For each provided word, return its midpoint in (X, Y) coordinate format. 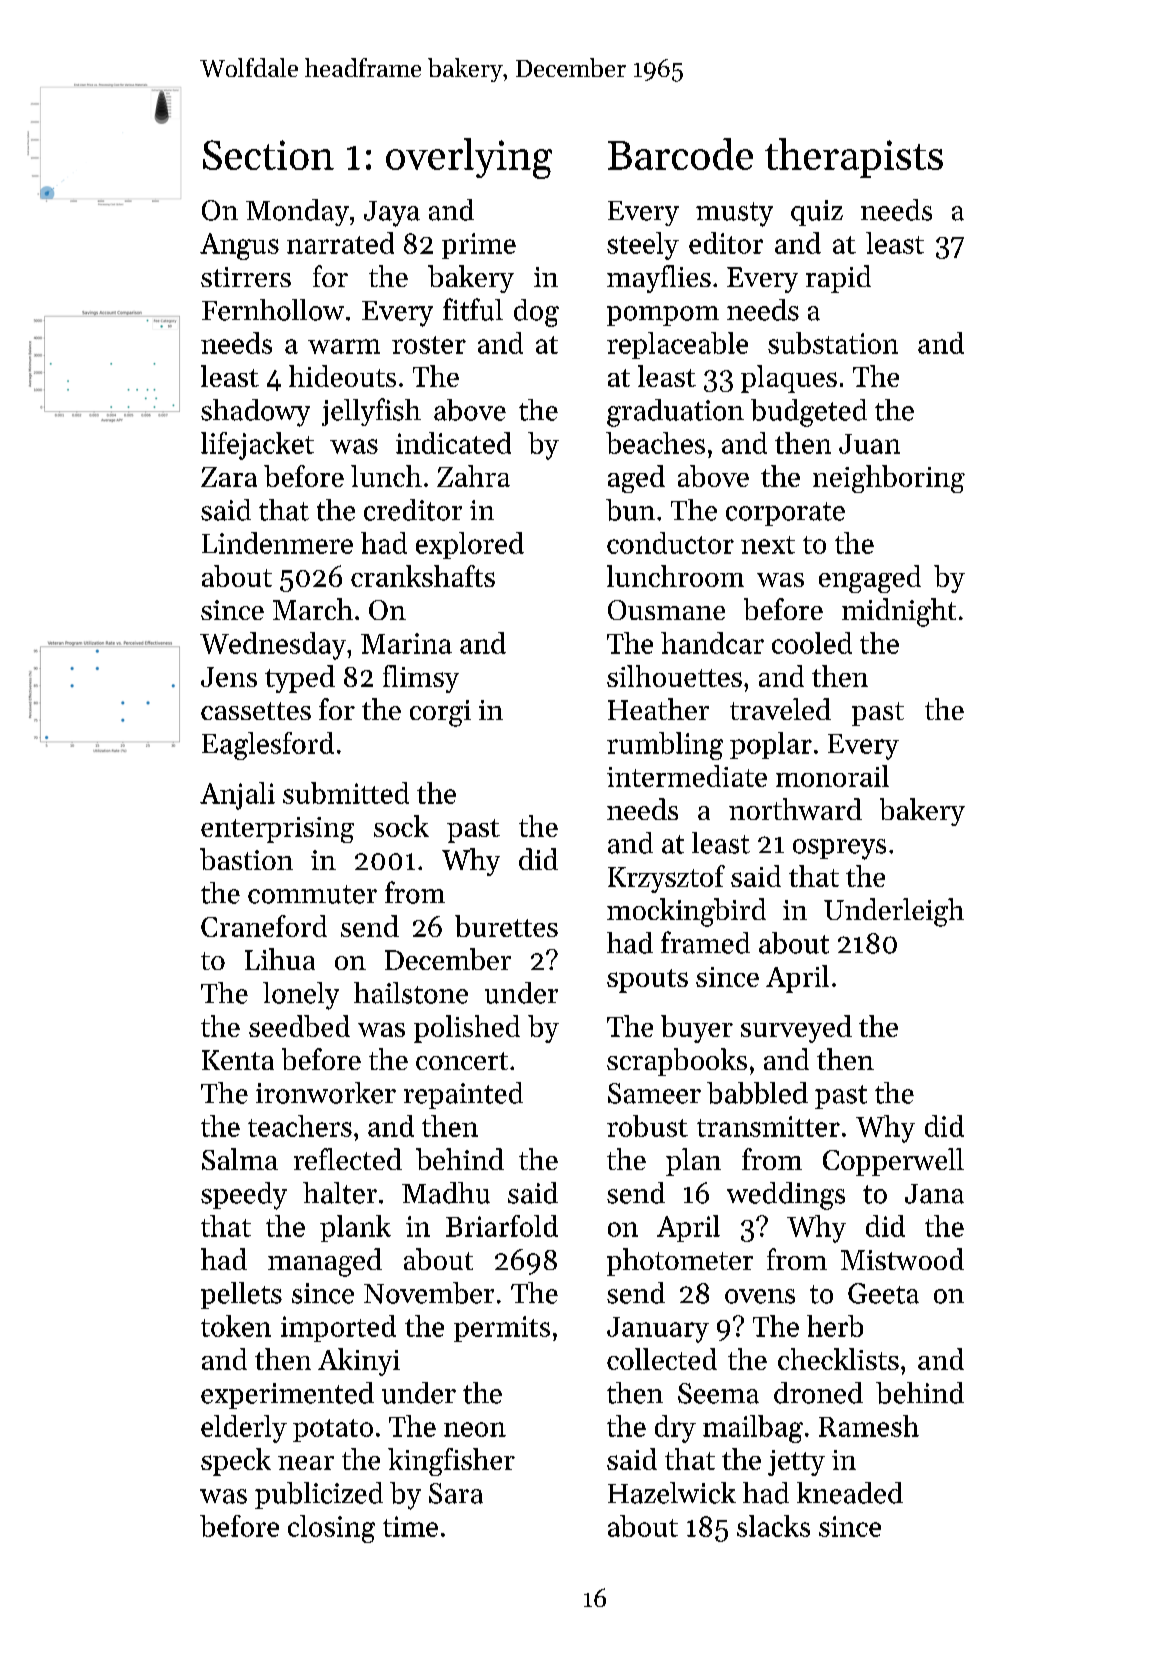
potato (333, 1430)
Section (268, 155)
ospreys (839, 849)
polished (467, 1029)
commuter (312, 894)
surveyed (796, 1029)
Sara (456, 1493)
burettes (506, 926)
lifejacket (257, 446)
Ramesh (869, 1426)
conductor (670, 543)
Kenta (238, 1060)
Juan (869, 444)
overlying (469, 158)
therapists (854, 158)
